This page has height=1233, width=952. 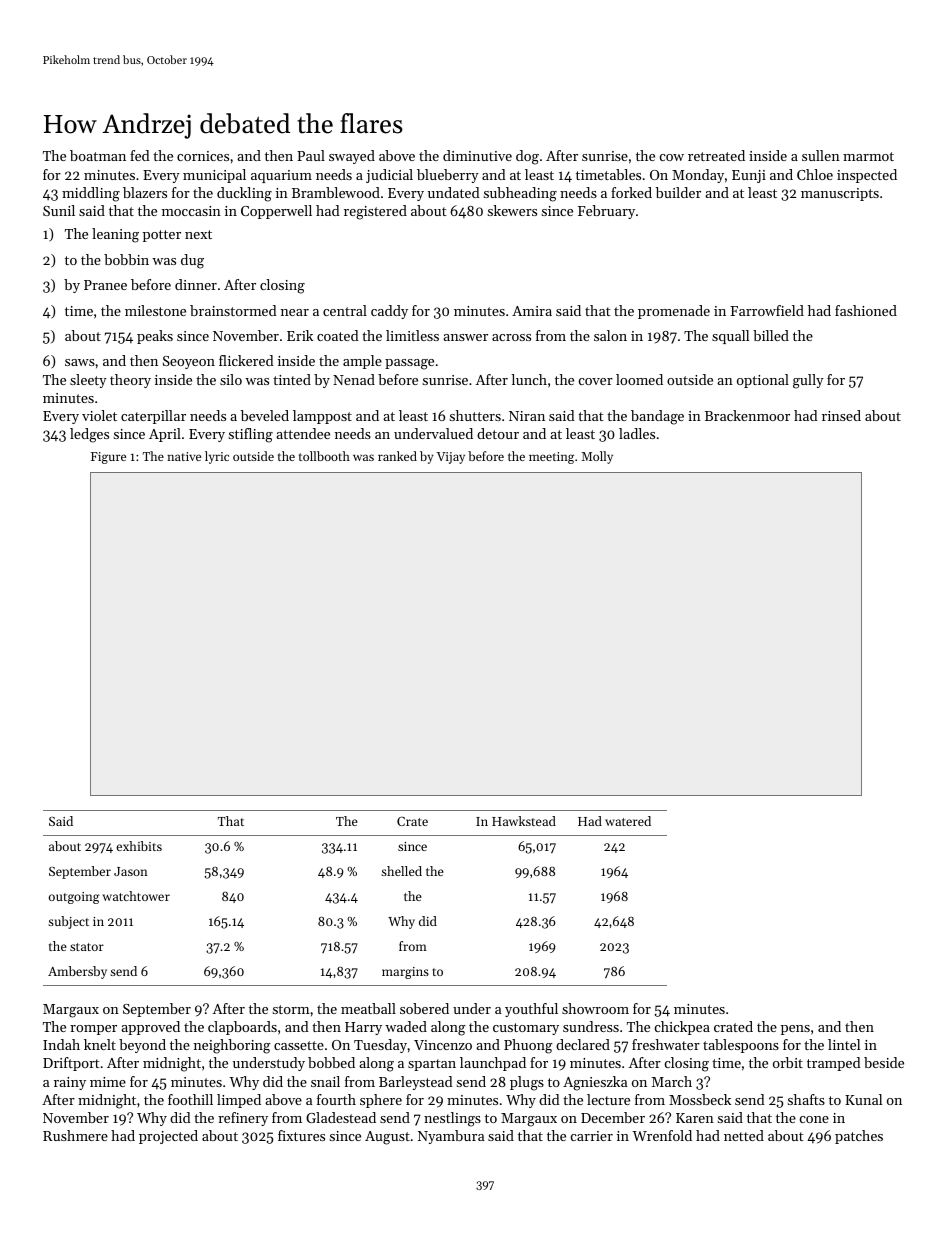 What do you see at coordinates (532, 311) in the page?
I see `Amira` at bounding box center [532, 311].
